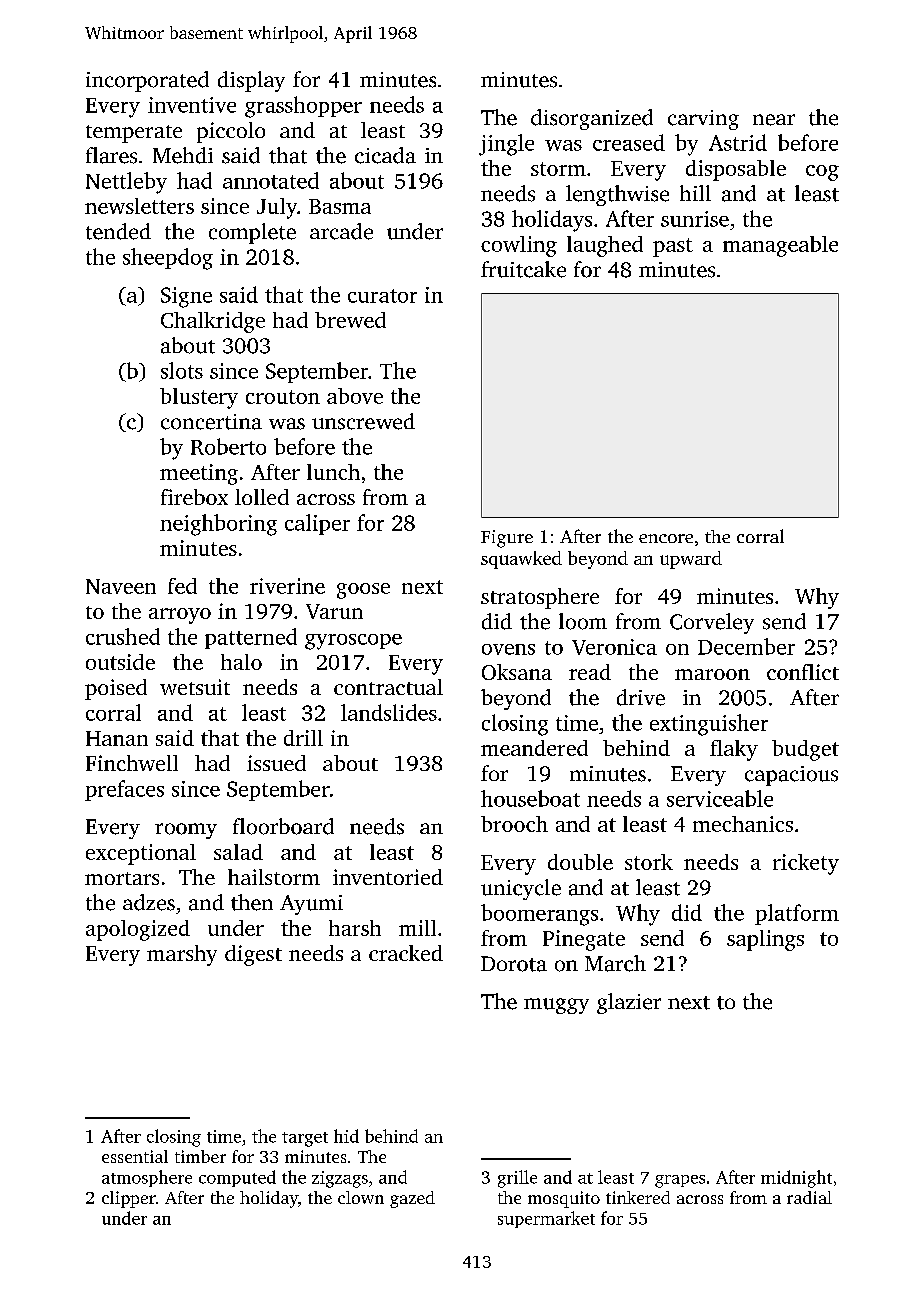  I want to click on above, so click(355, 396).
